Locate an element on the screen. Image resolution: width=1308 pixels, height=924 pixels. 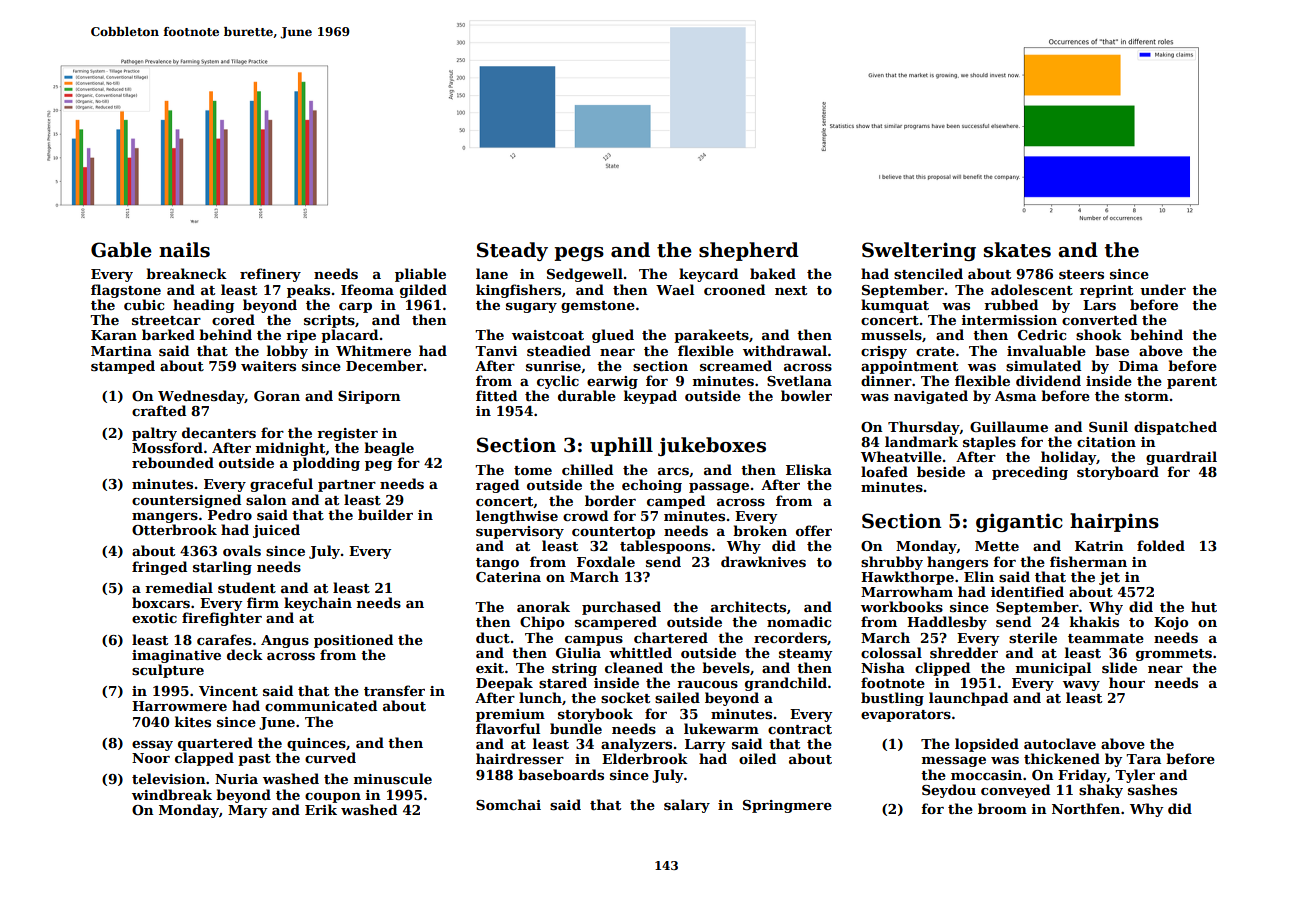
Deepak is located at coordinates (504, 684).
